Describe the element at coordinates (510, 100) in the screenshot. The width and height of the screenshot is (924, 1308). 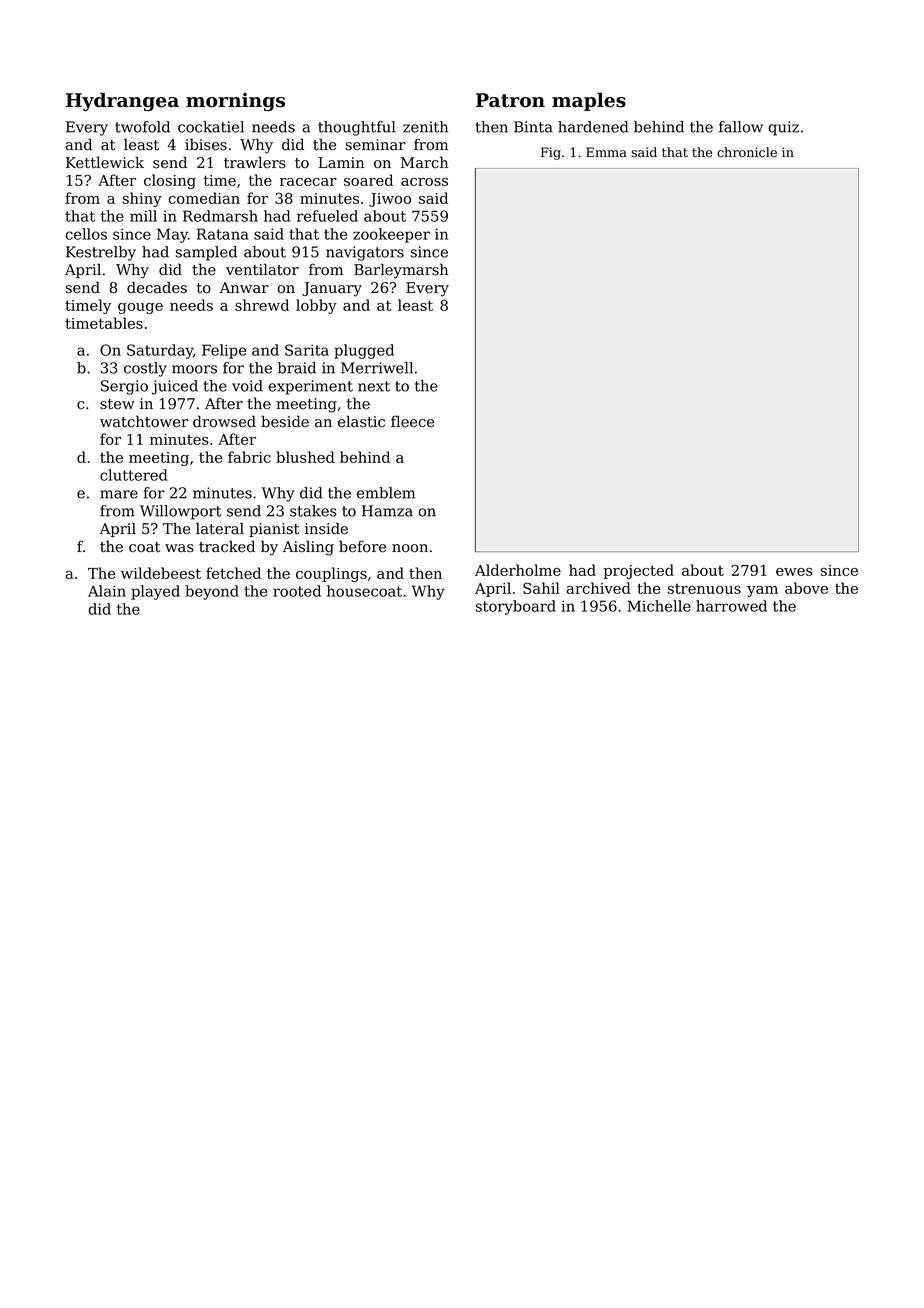
I see `Patron` at that location.
